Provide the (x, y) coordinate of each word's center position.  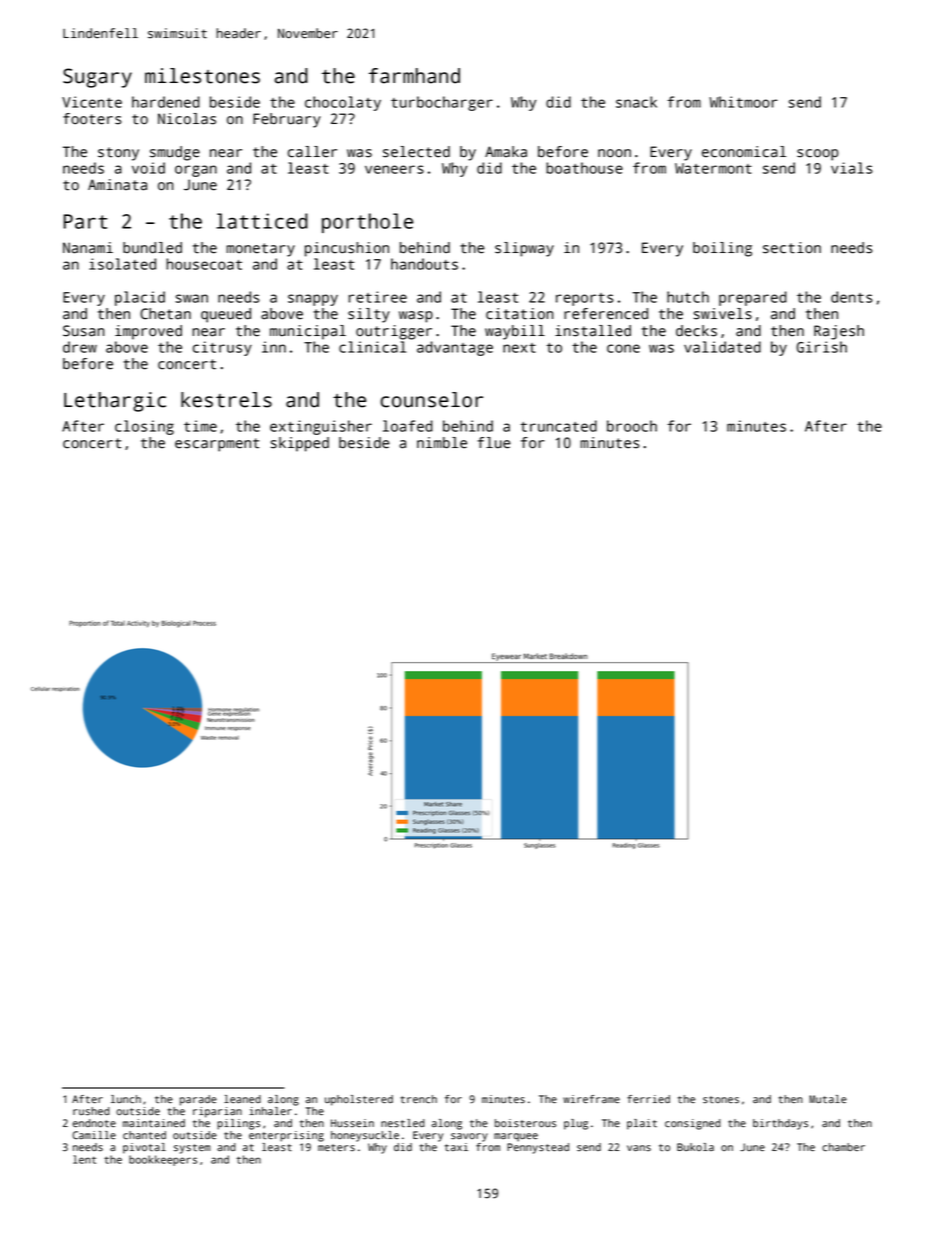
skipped (300, 444)
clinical (372, 347)
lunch (126, 1099)
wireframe (591, 1099)
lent (84, 1159)
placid (140, 298)
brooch (632, 426)
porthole (367, 223)
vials (852, 168)
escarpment (217, 445)
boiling (722, 249)
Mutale (828, 1099)
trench (418, 1099)
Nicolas (187, 119)
